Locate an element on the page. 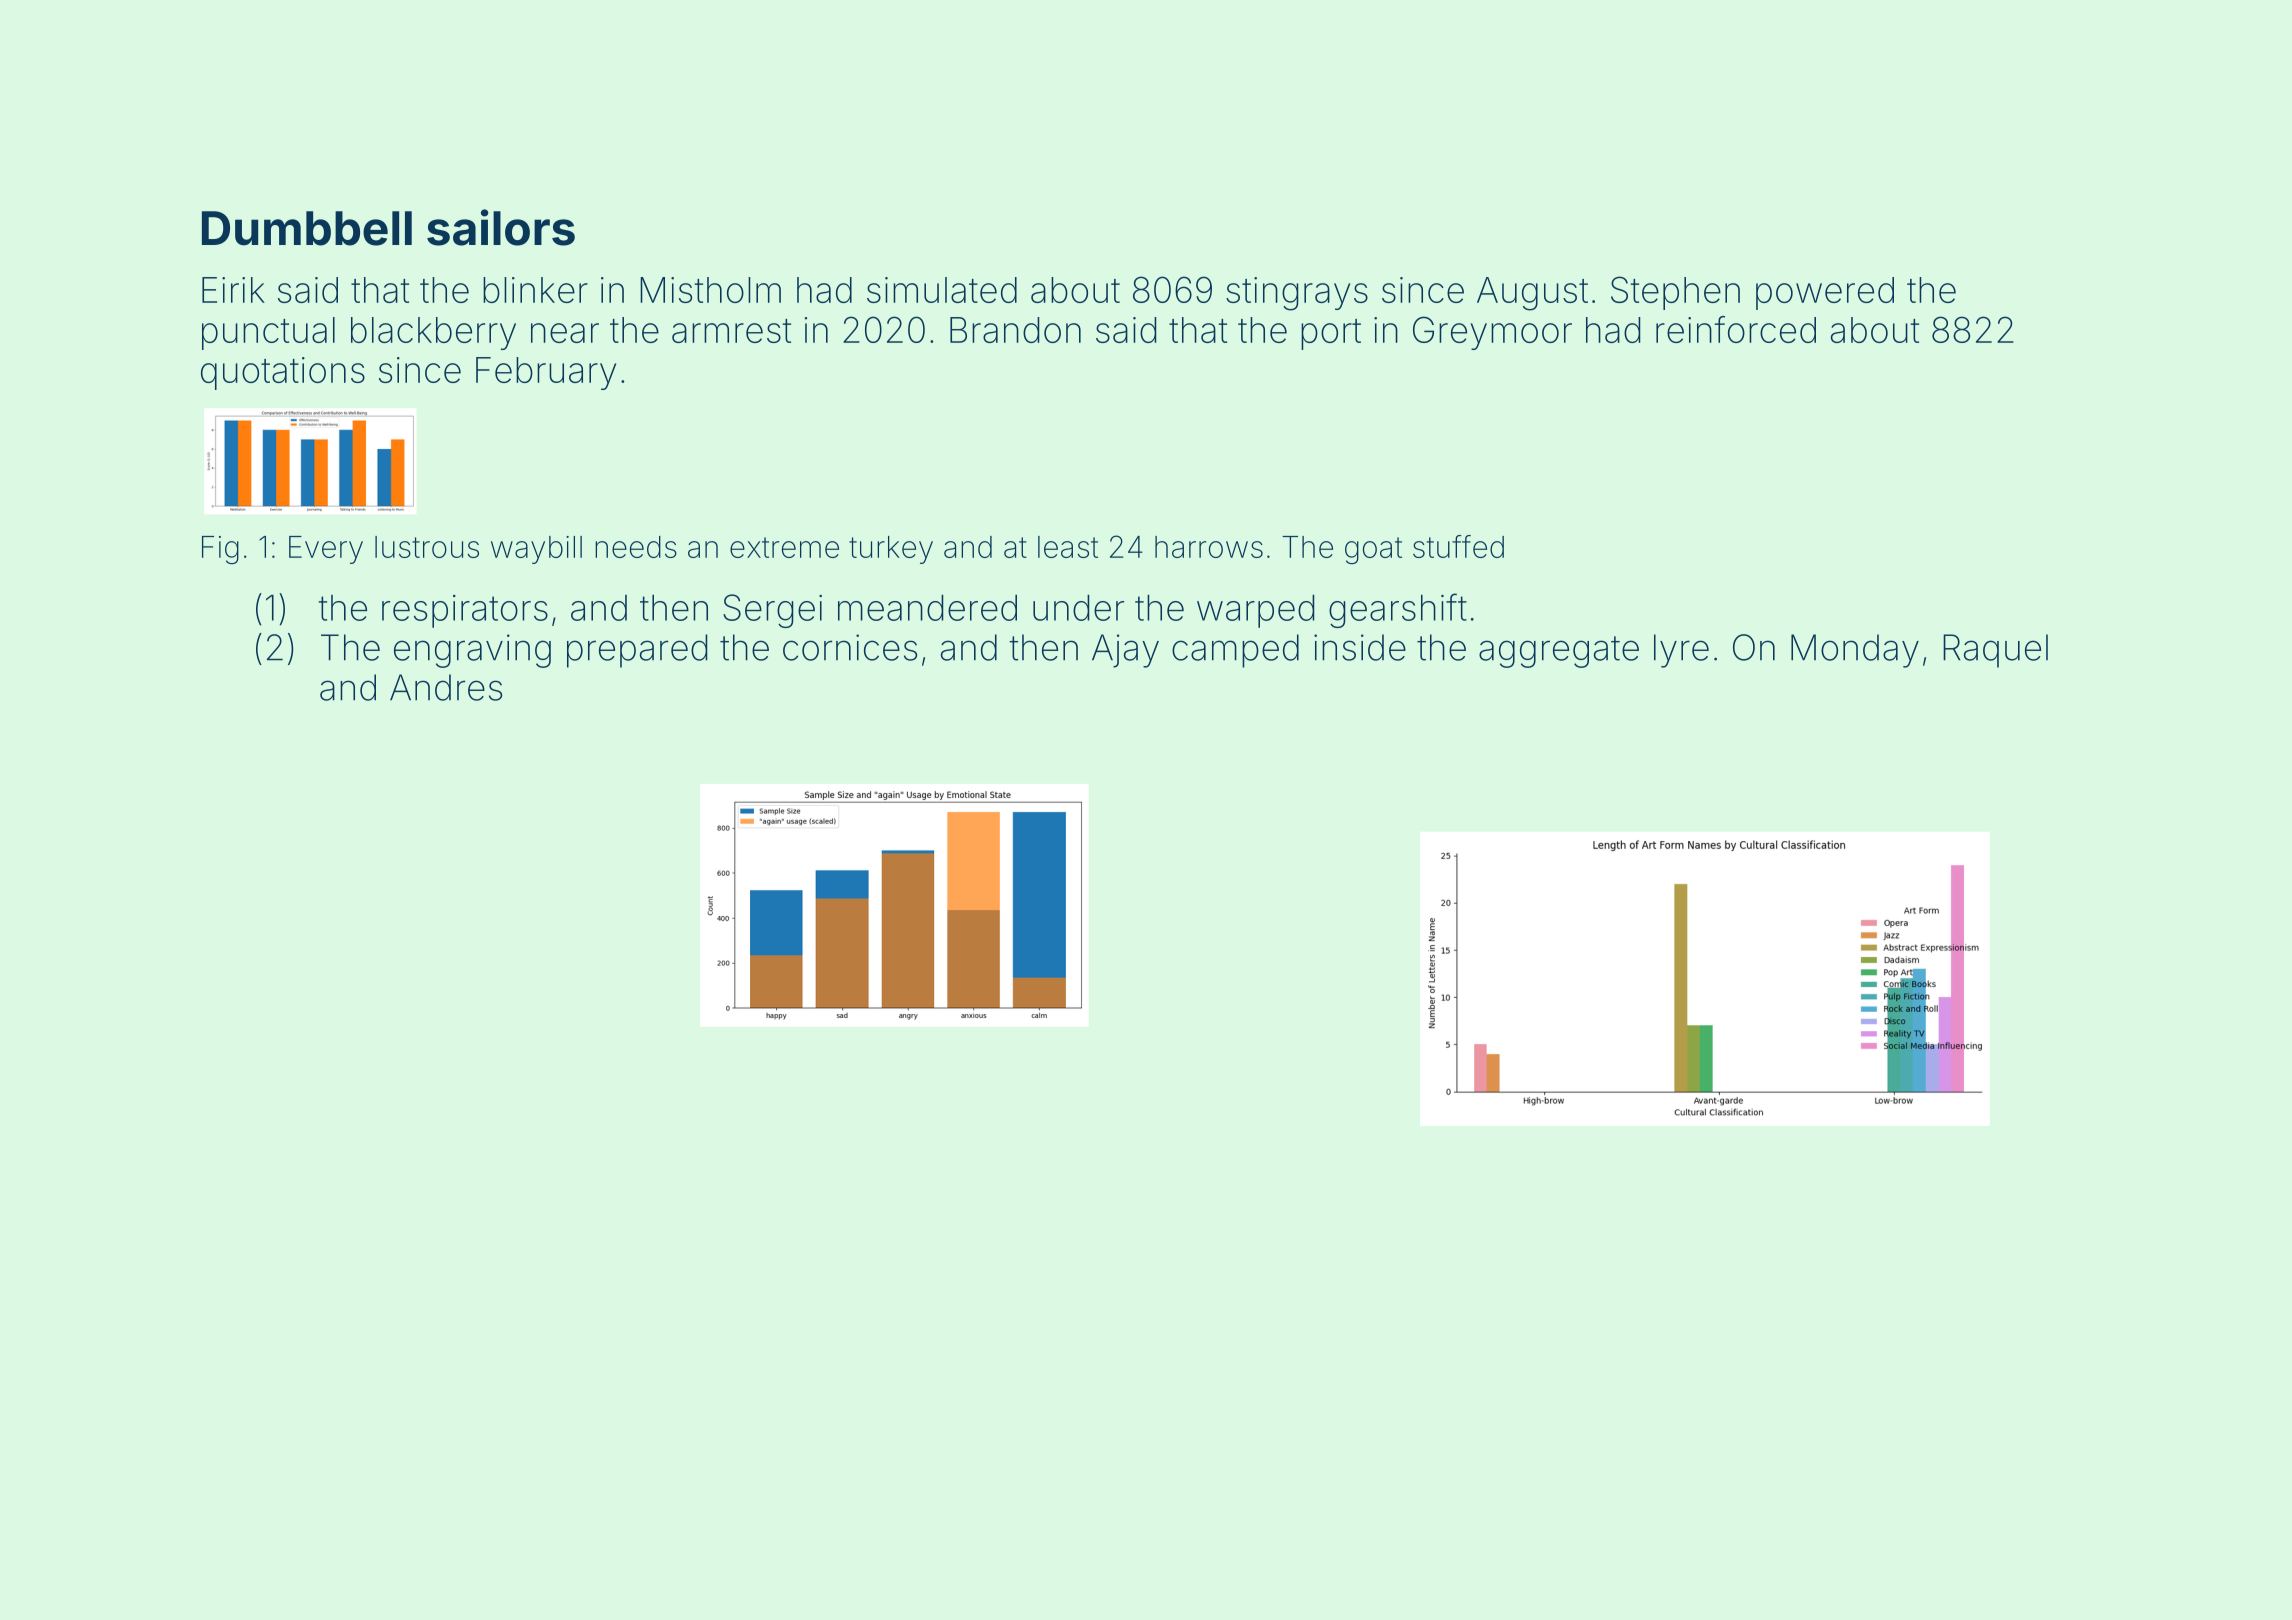 This image has width=2292, height=1620. quotations is located at coordinates (283, 373).
